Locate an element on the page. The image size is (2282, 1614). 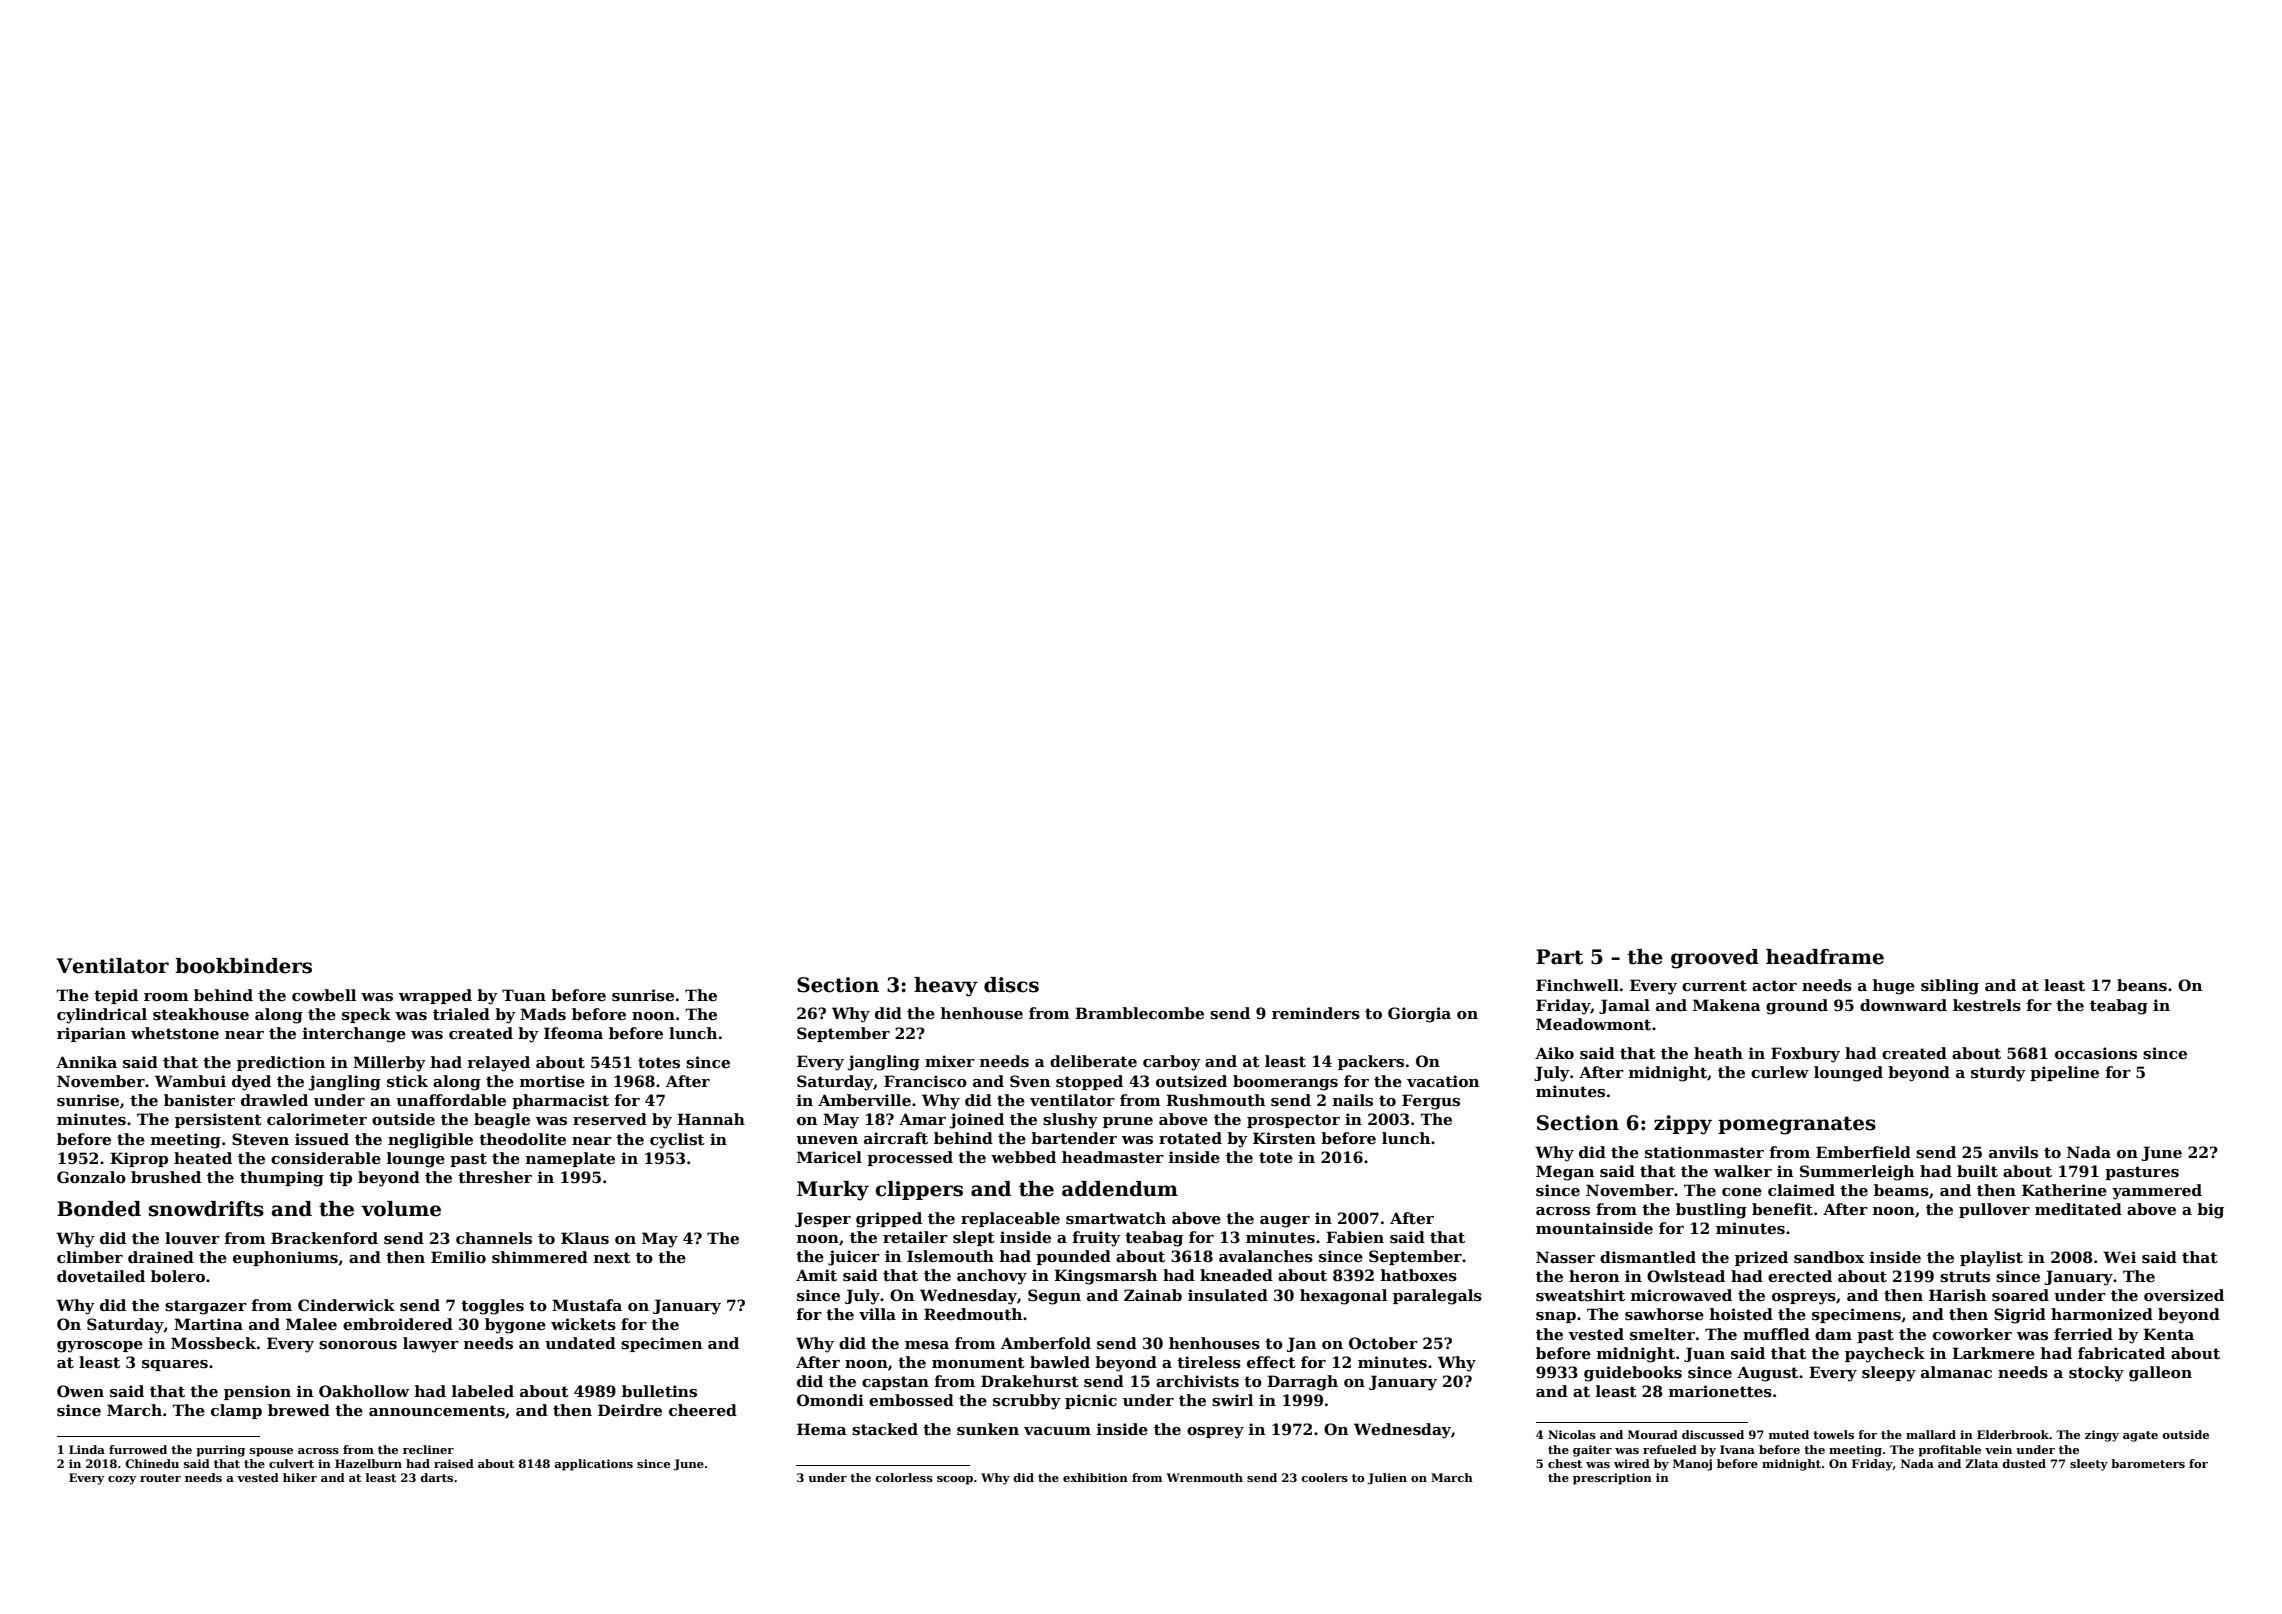
anvils is located at coordinates (2013, 1152).
